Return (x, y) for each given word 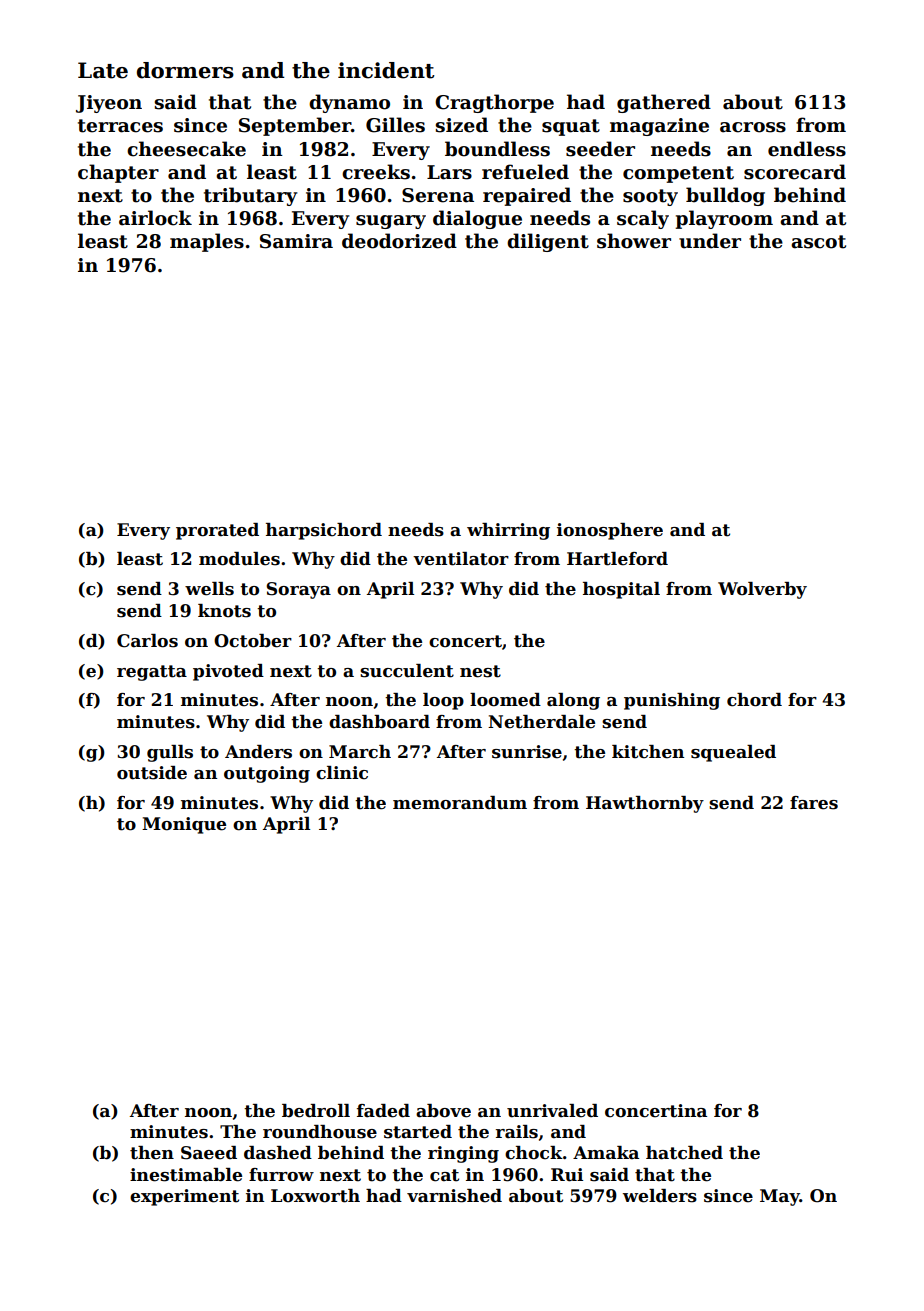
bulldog (725, 196)
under (710, 241)
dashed (278, 1153)
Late (103, 70)
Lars (449, 172)
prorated (217, 531)
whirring (508, 531)
